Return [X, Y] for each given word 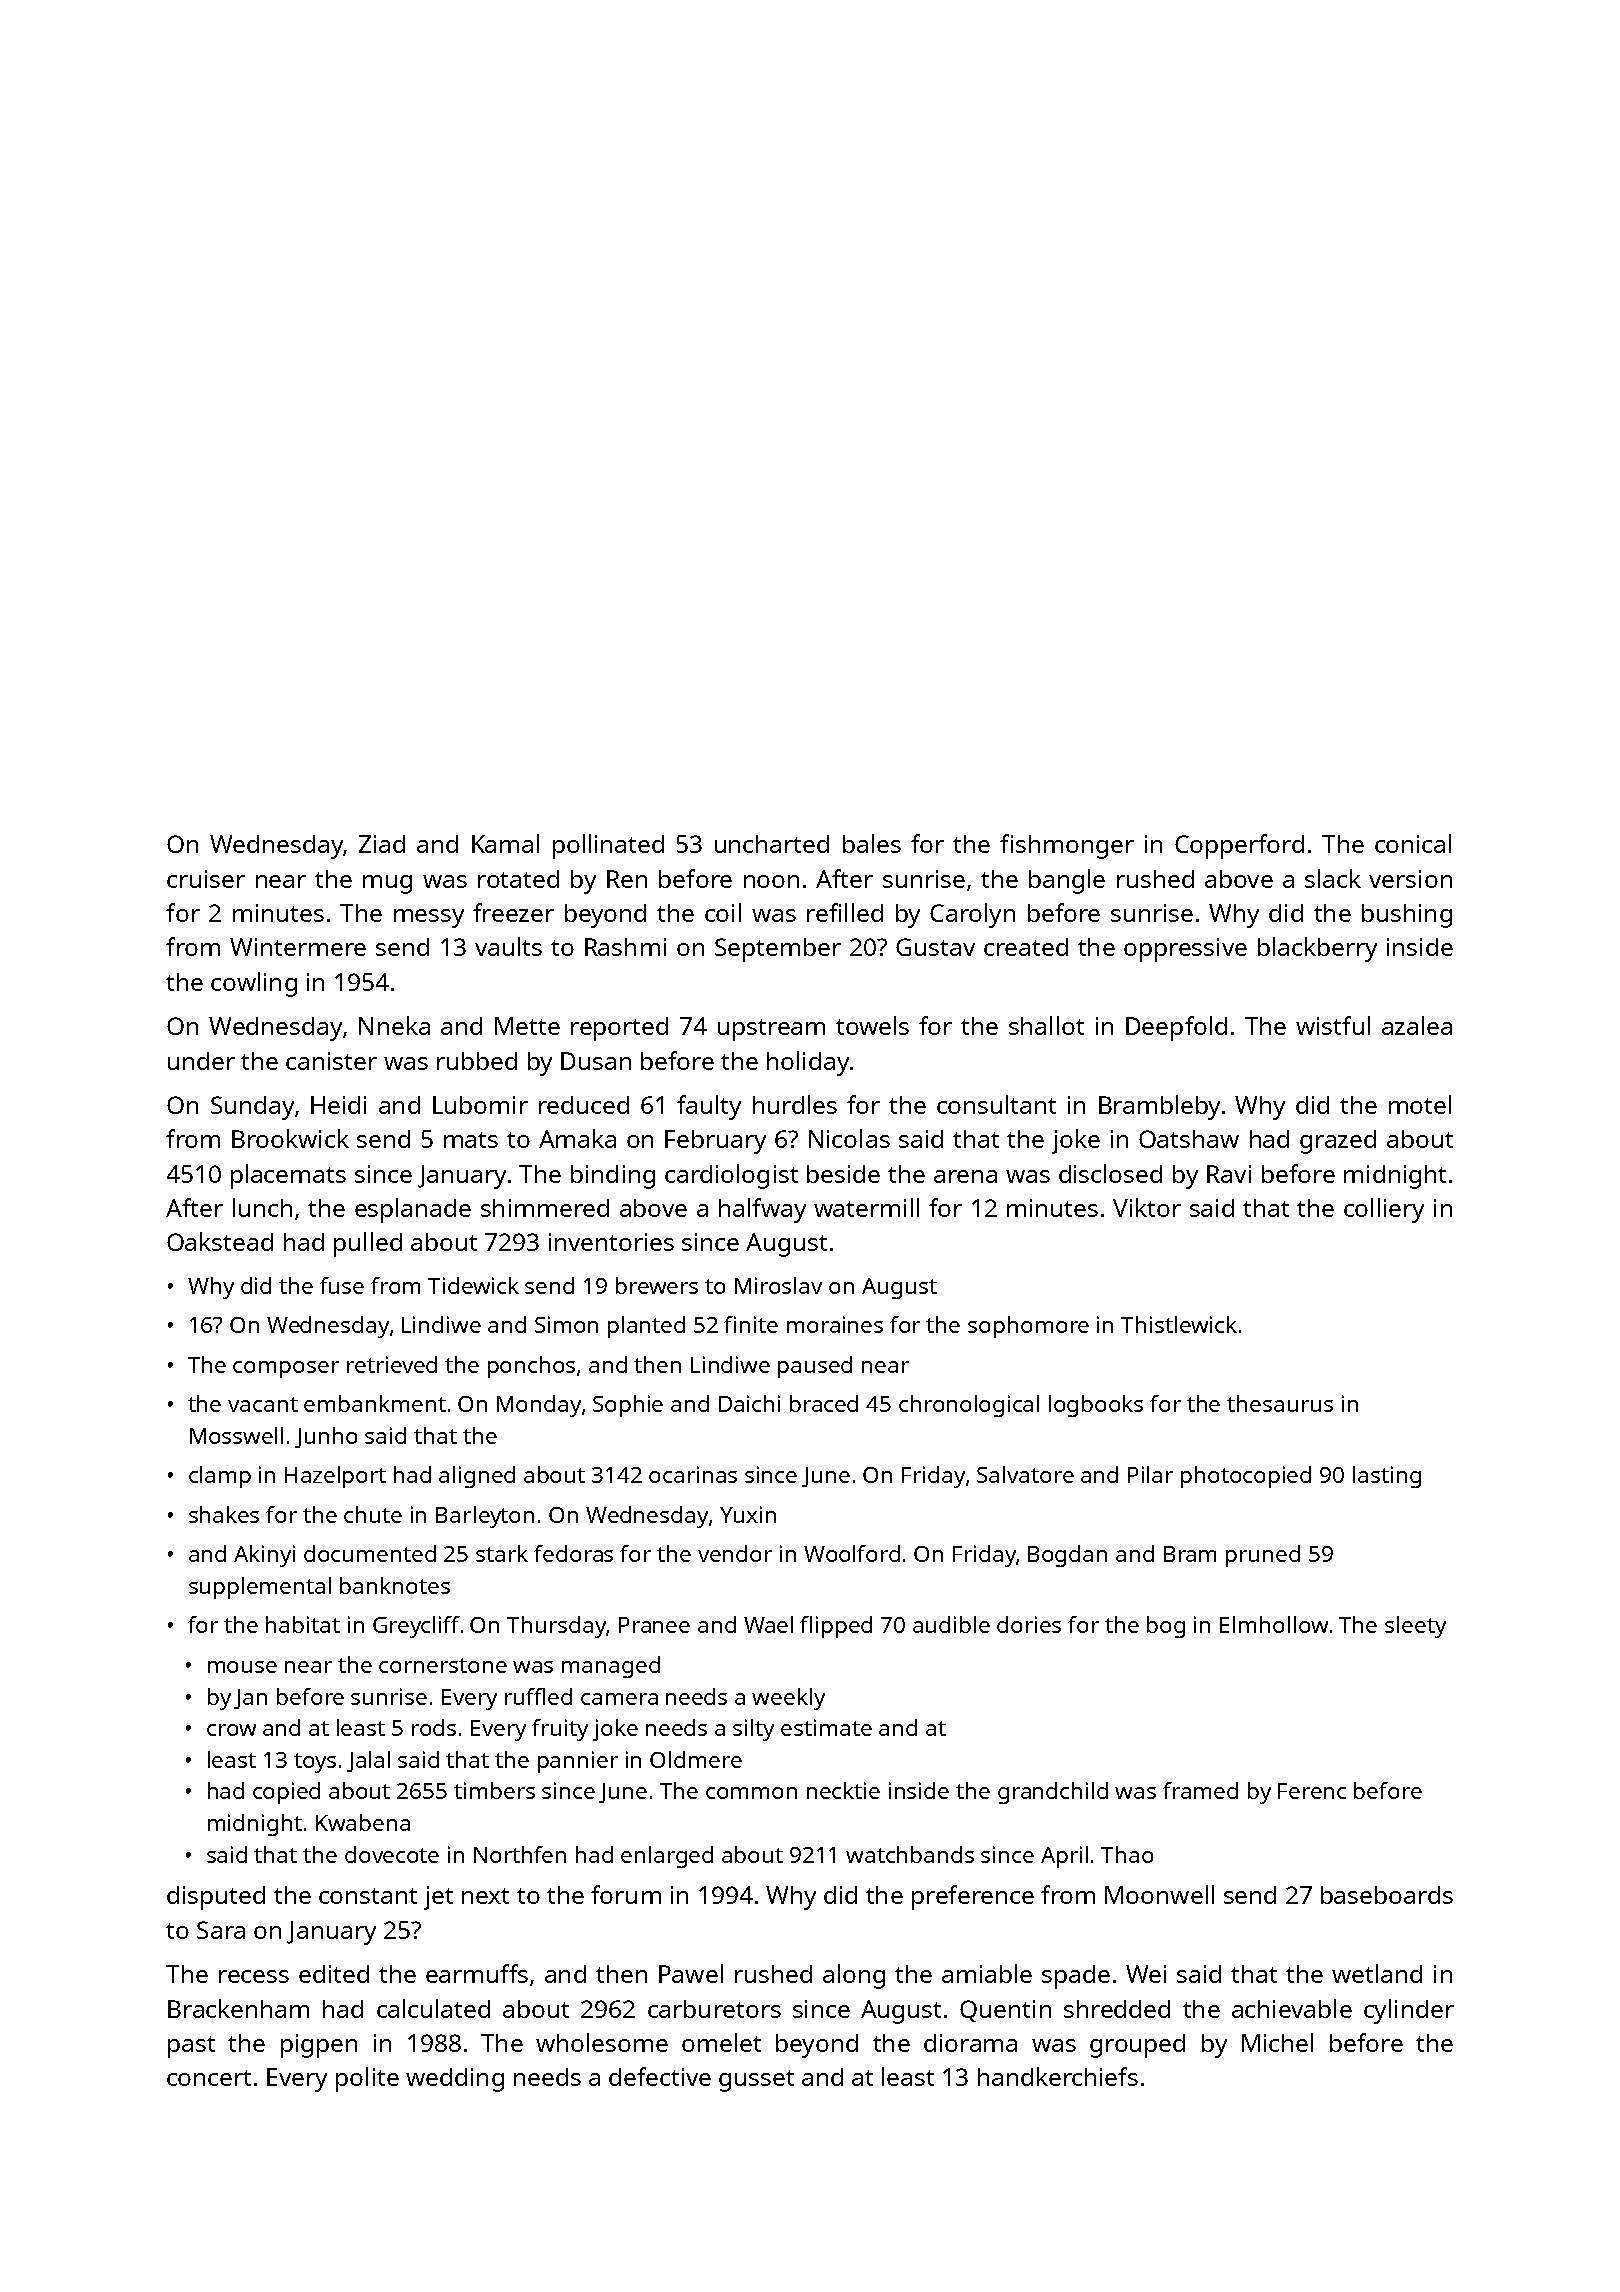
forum [626, 1894]
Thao [1127, 1854]
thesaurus [1280, 1403]
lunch [262, 1207]
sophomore [1028, 1327]
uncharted [772, 844]
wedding [455, 2080]
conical [1413, 843]
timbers [494, 1790]
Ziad [382, 844]
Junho [326, 1437]
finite [751, 1324]
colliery [1384, 1210]
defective [660, 2076]
